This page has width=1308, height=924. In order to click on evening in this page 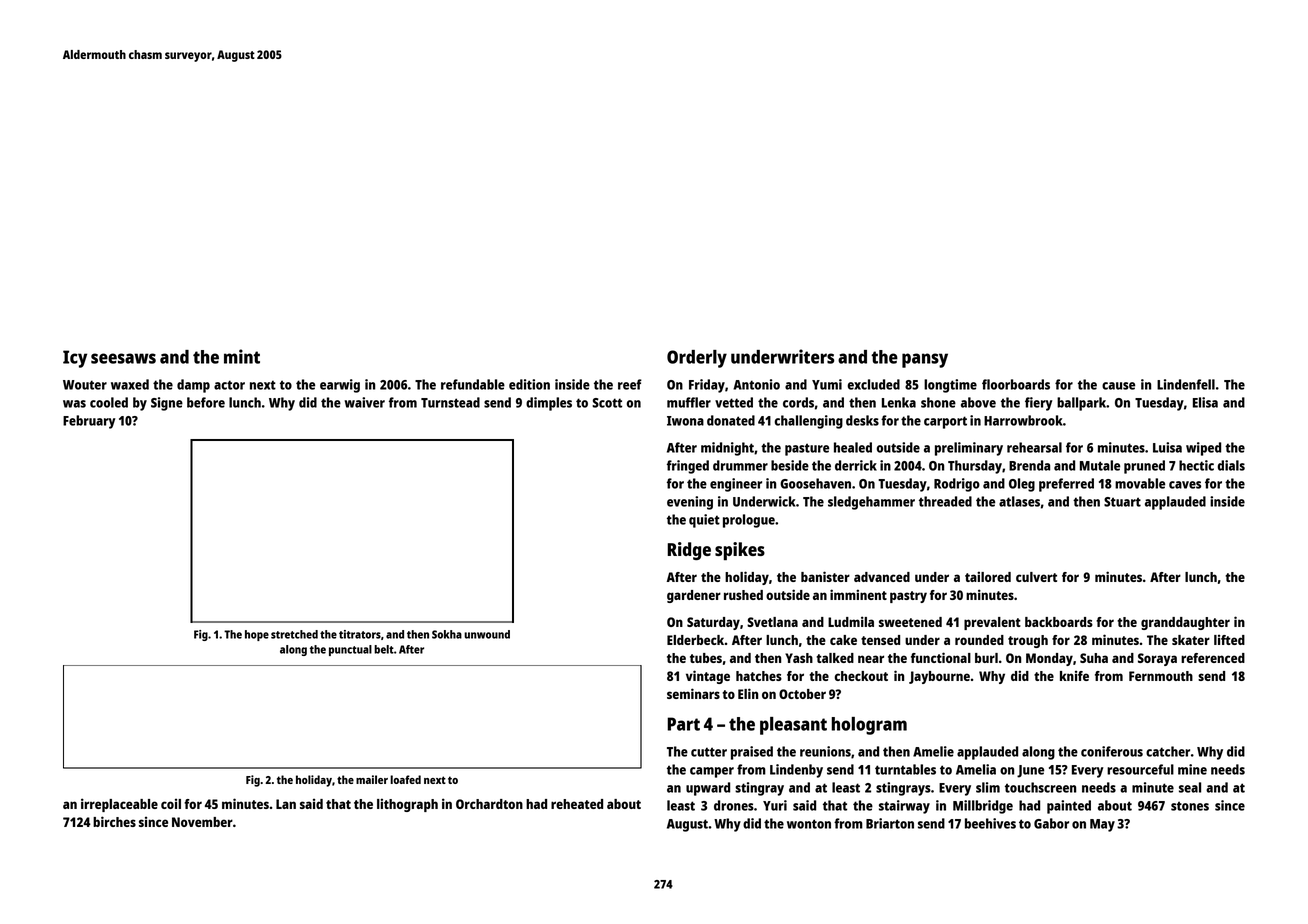, I will do `click(690, 503)`.
